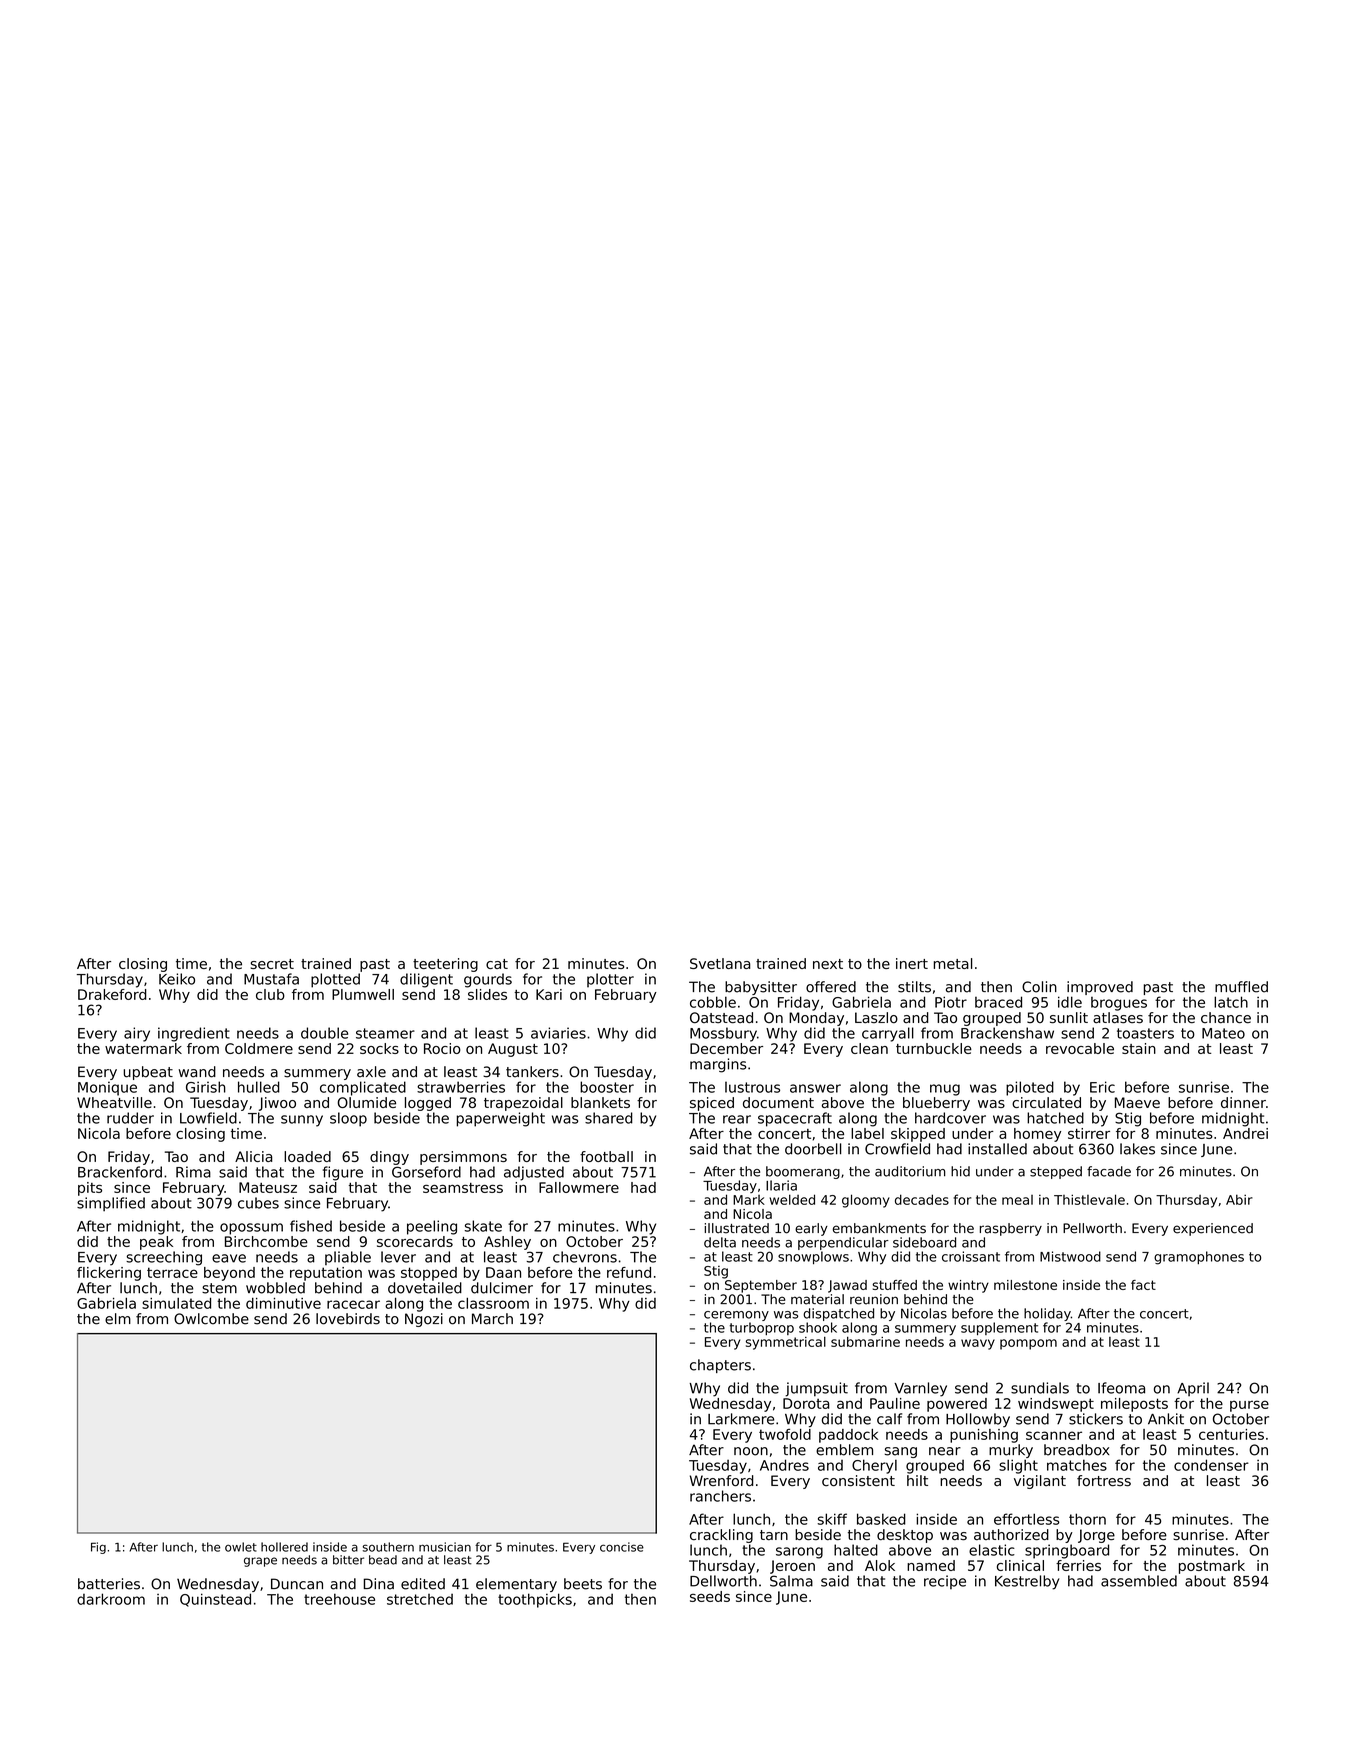  Describe the element at coordinates (1040, 1388) in the page. I see `sundials` at that location.
